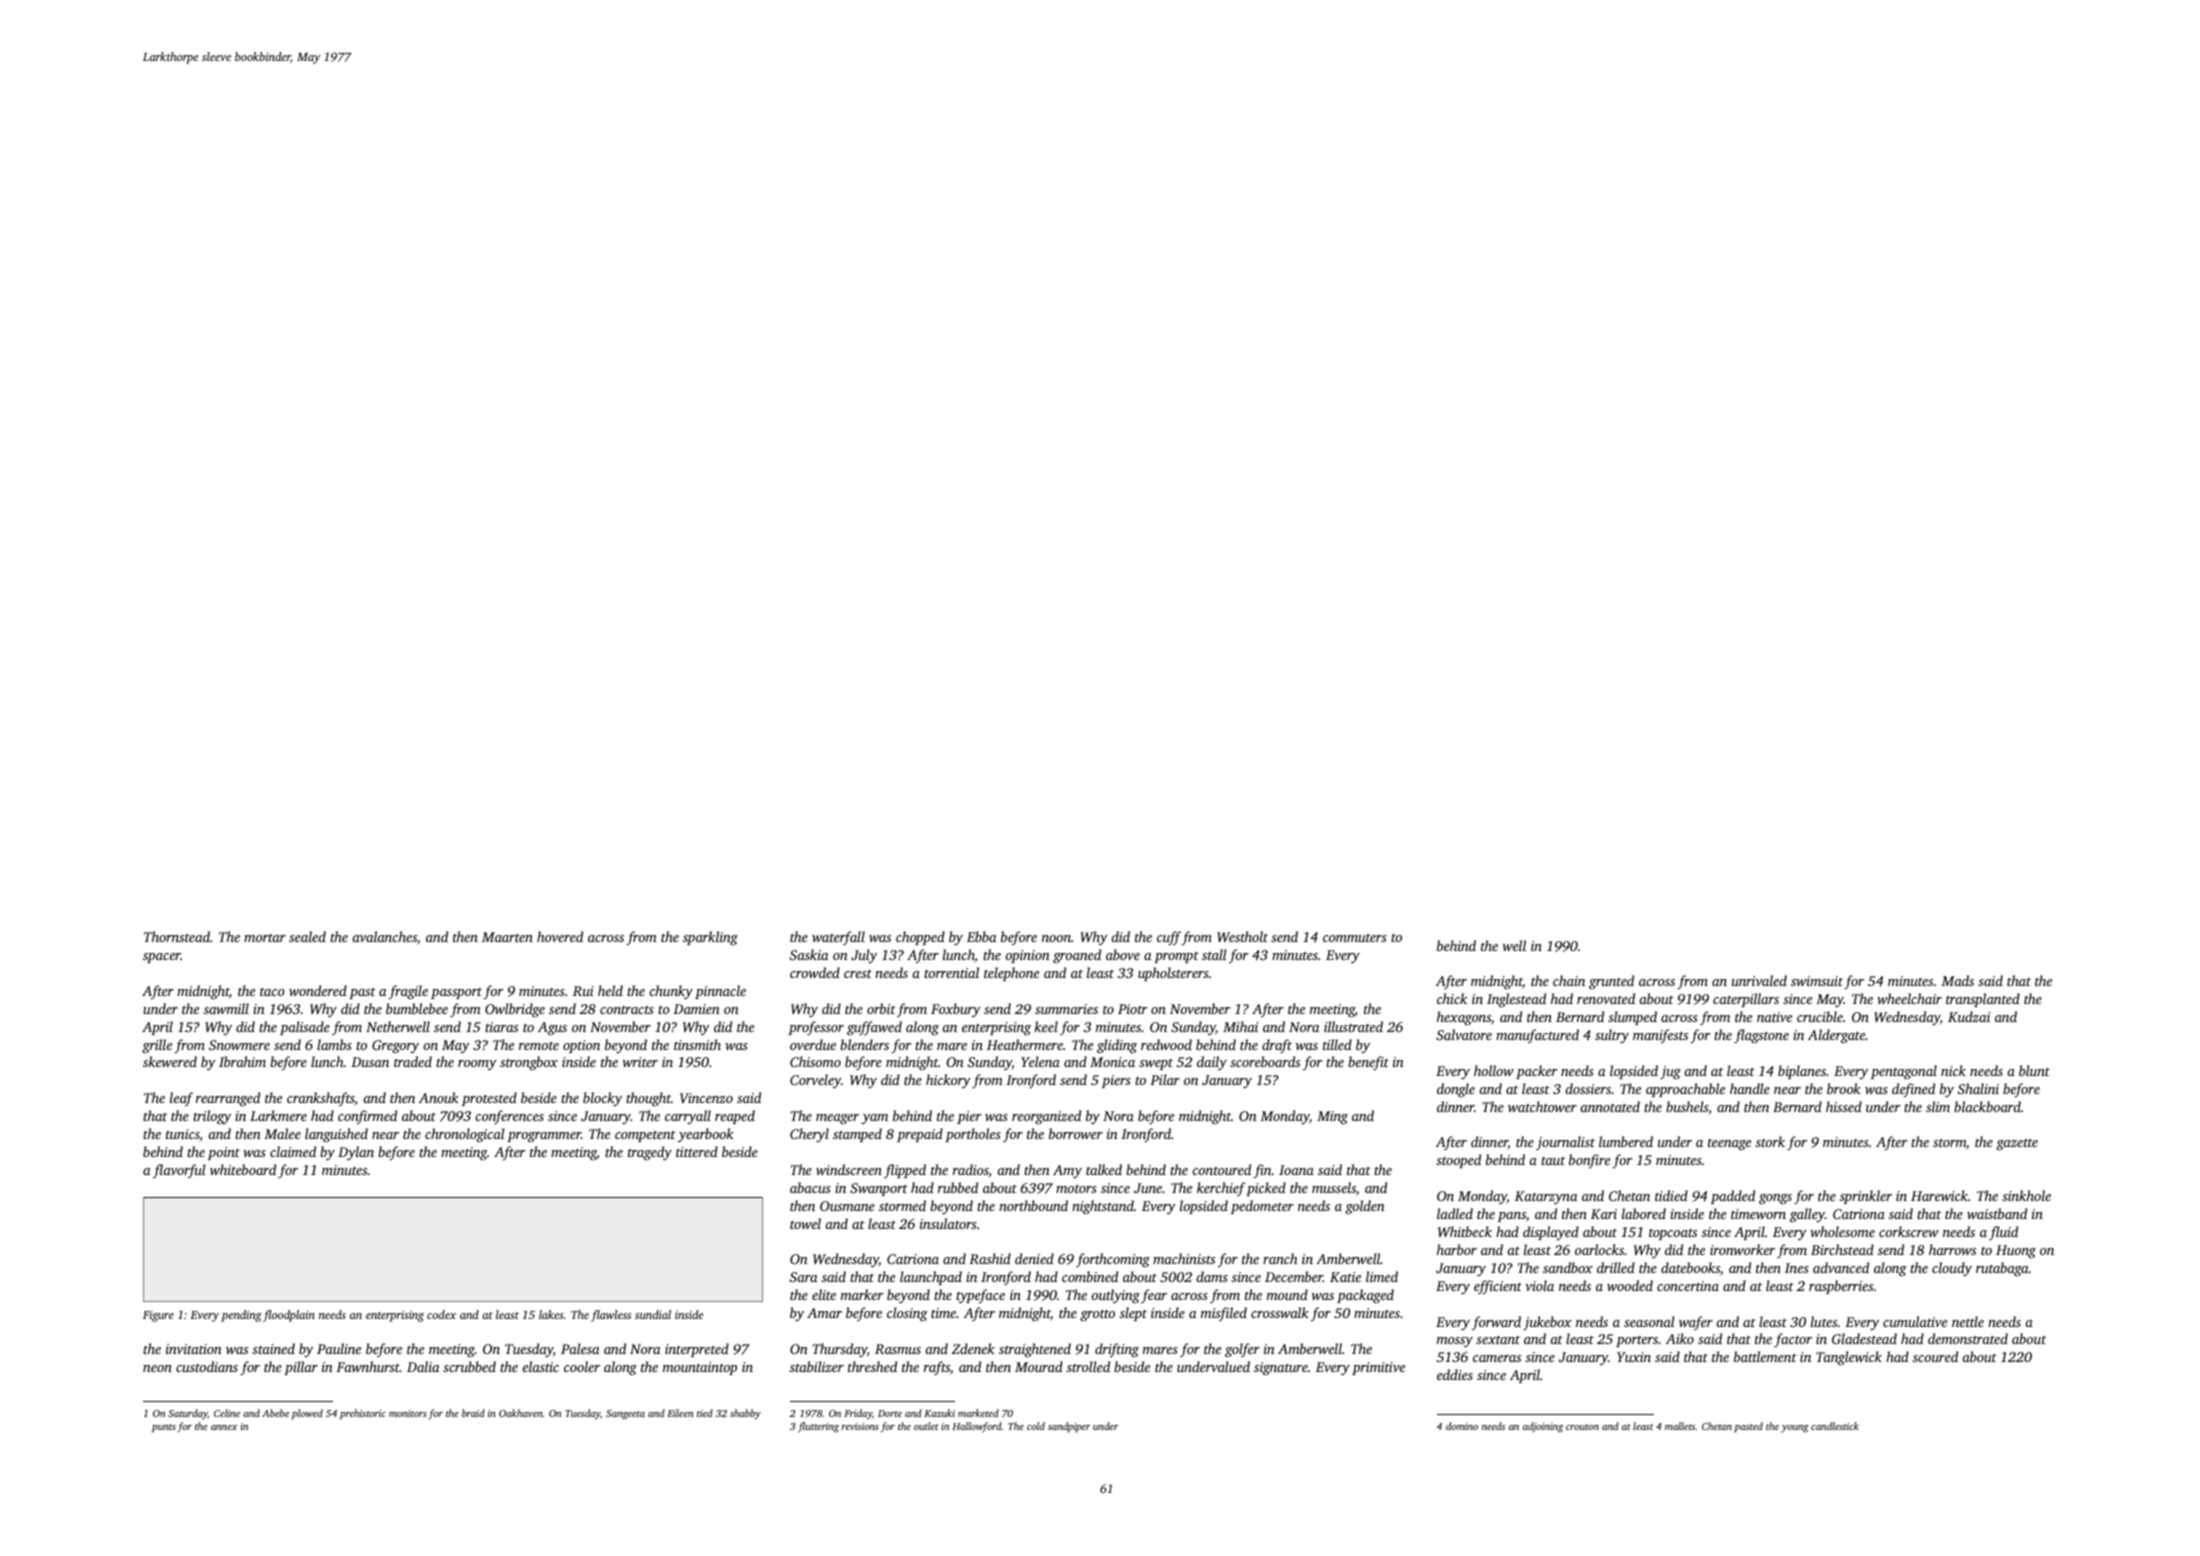 The height and width of the page is (1556, 2200). What do you see at coordinates (1025, 1044) in the page?
I see `Heathermere` at bounding box center [1025, 1044].
